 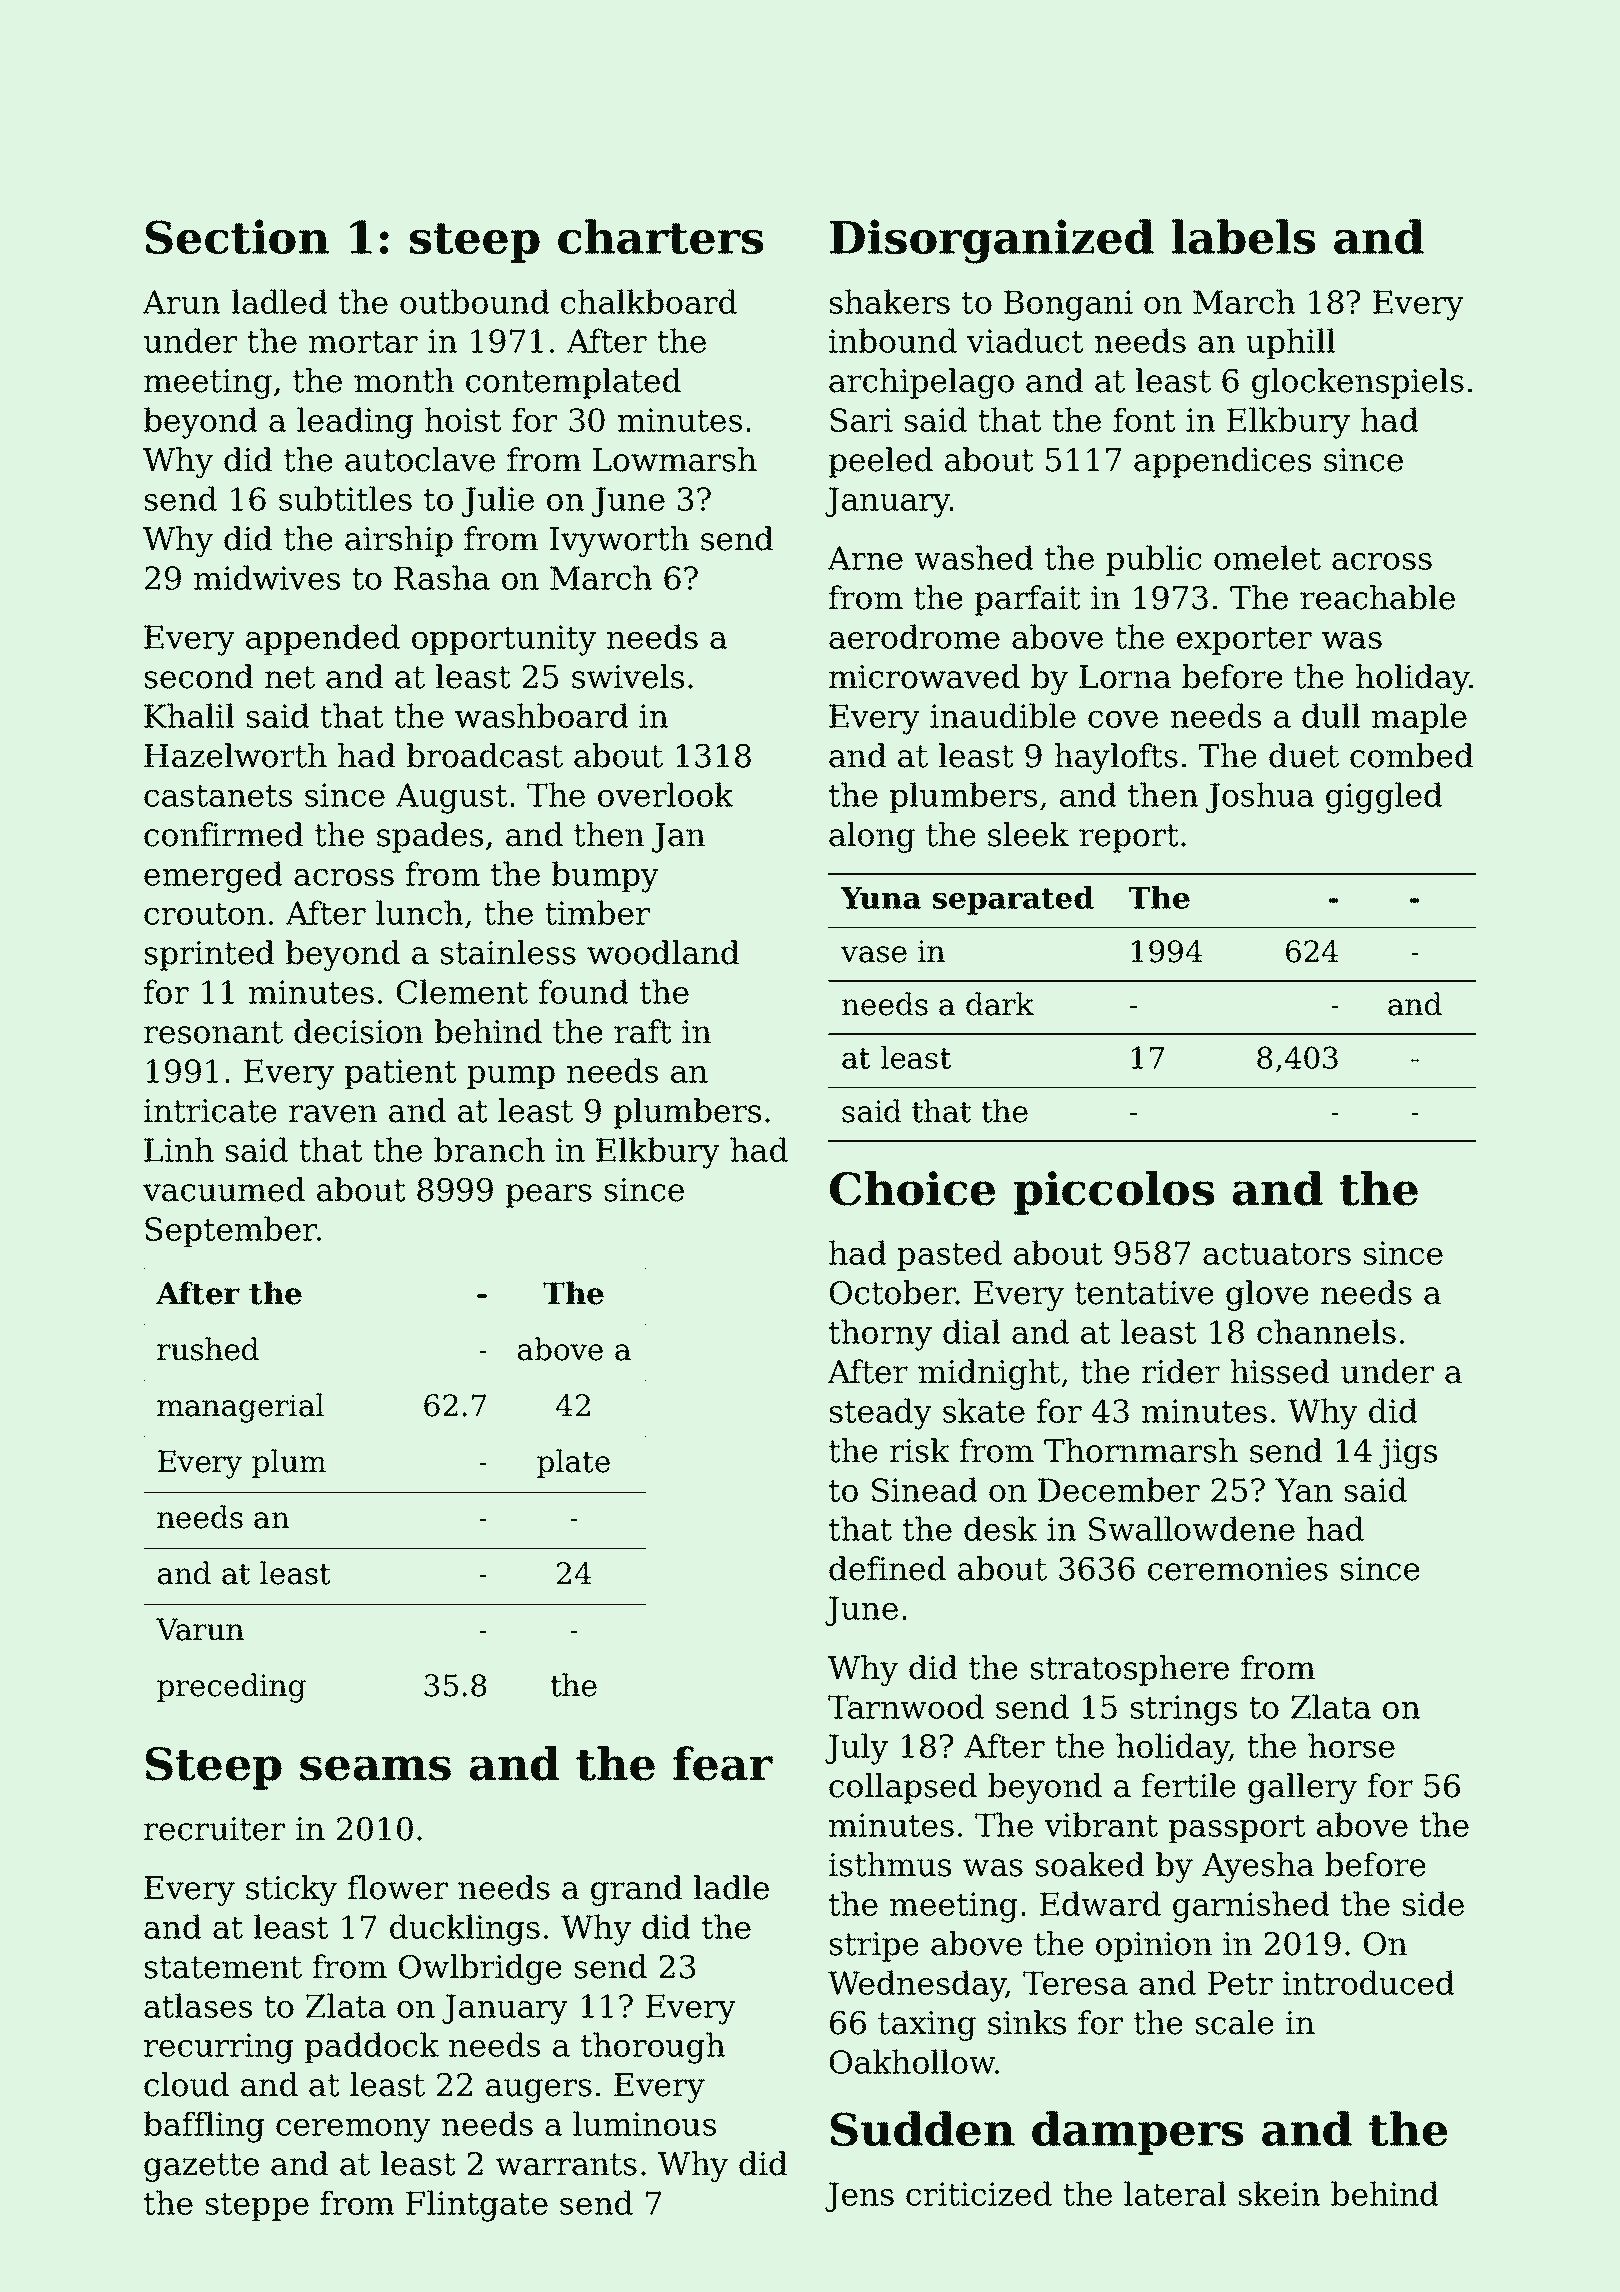 What do you see at coordinates (358, 1031) in the page?
I see `decision` at bounding box center [358, 1031].
